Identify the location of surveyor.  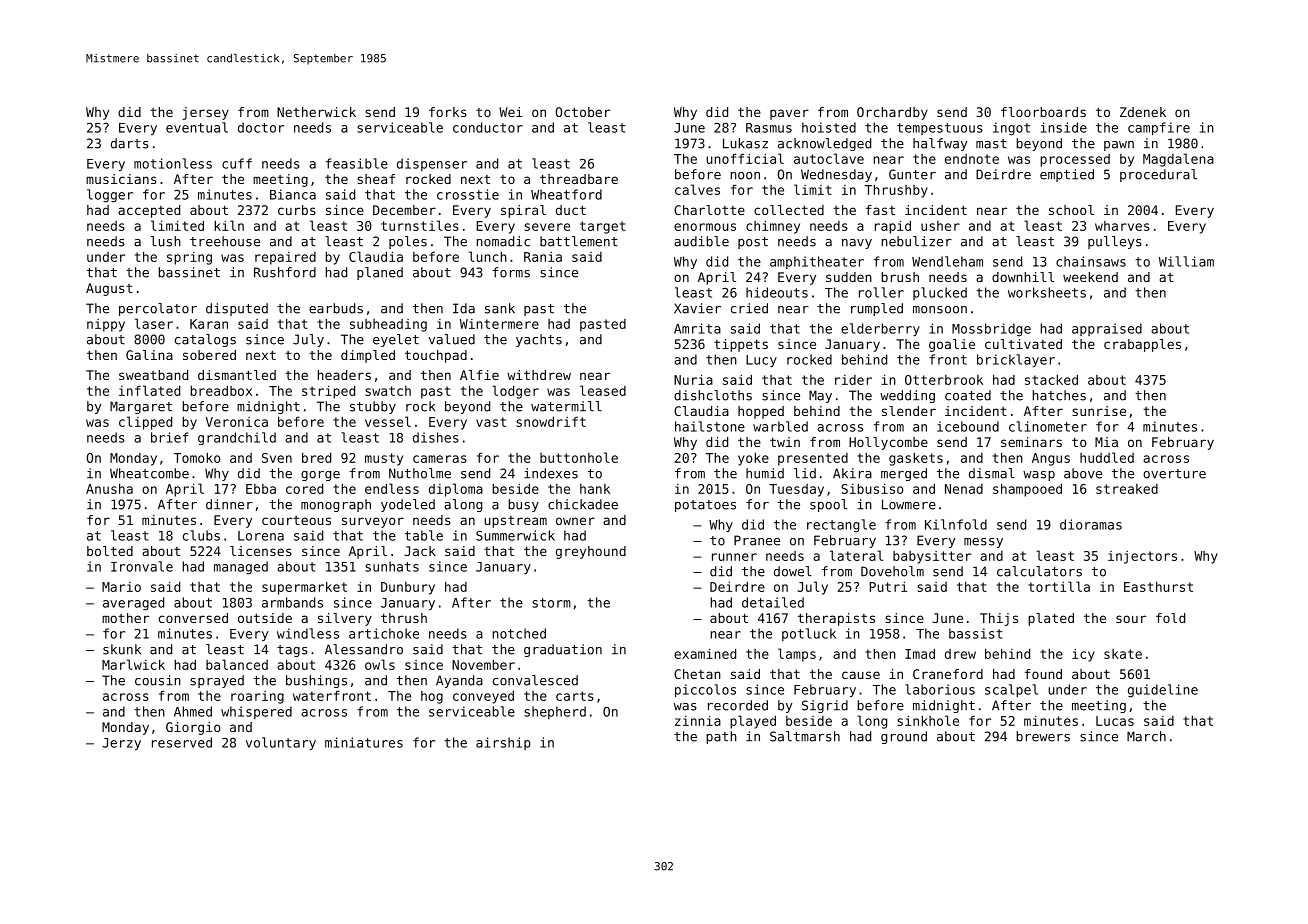
(373, 522).
